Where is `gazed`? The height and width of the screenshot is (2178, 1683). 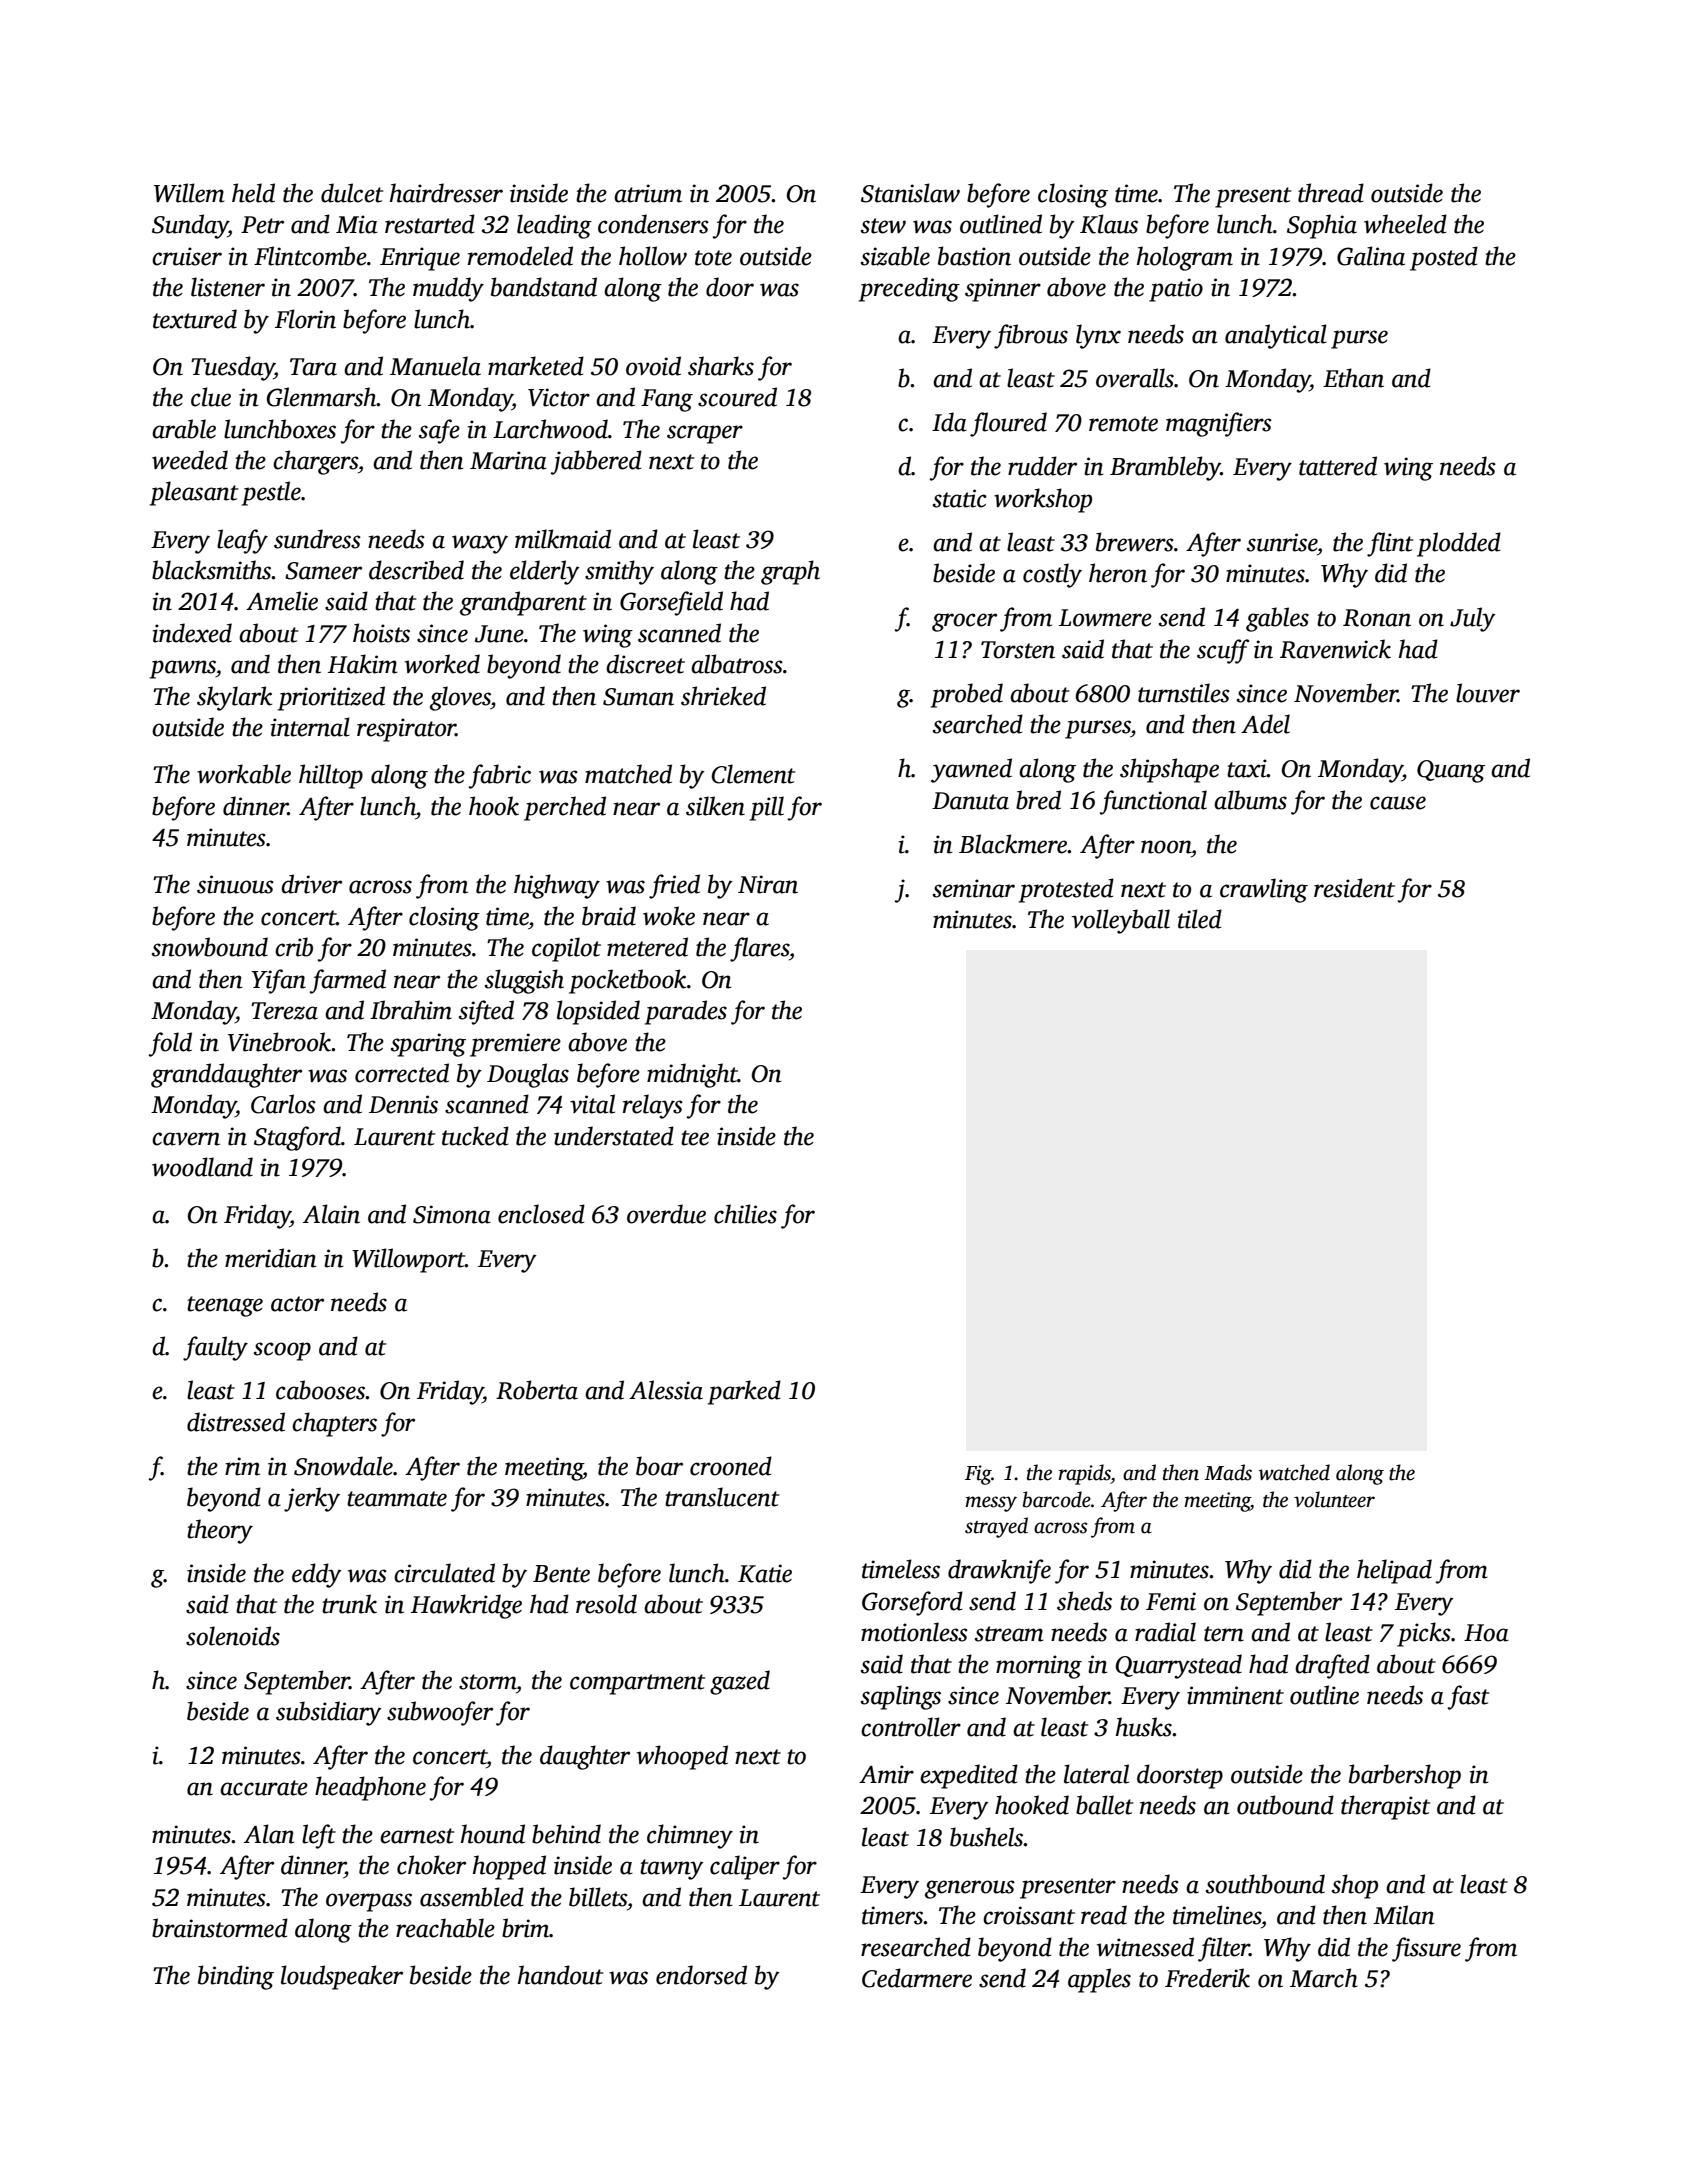 gazed is located at coordinates (740, 1682).
